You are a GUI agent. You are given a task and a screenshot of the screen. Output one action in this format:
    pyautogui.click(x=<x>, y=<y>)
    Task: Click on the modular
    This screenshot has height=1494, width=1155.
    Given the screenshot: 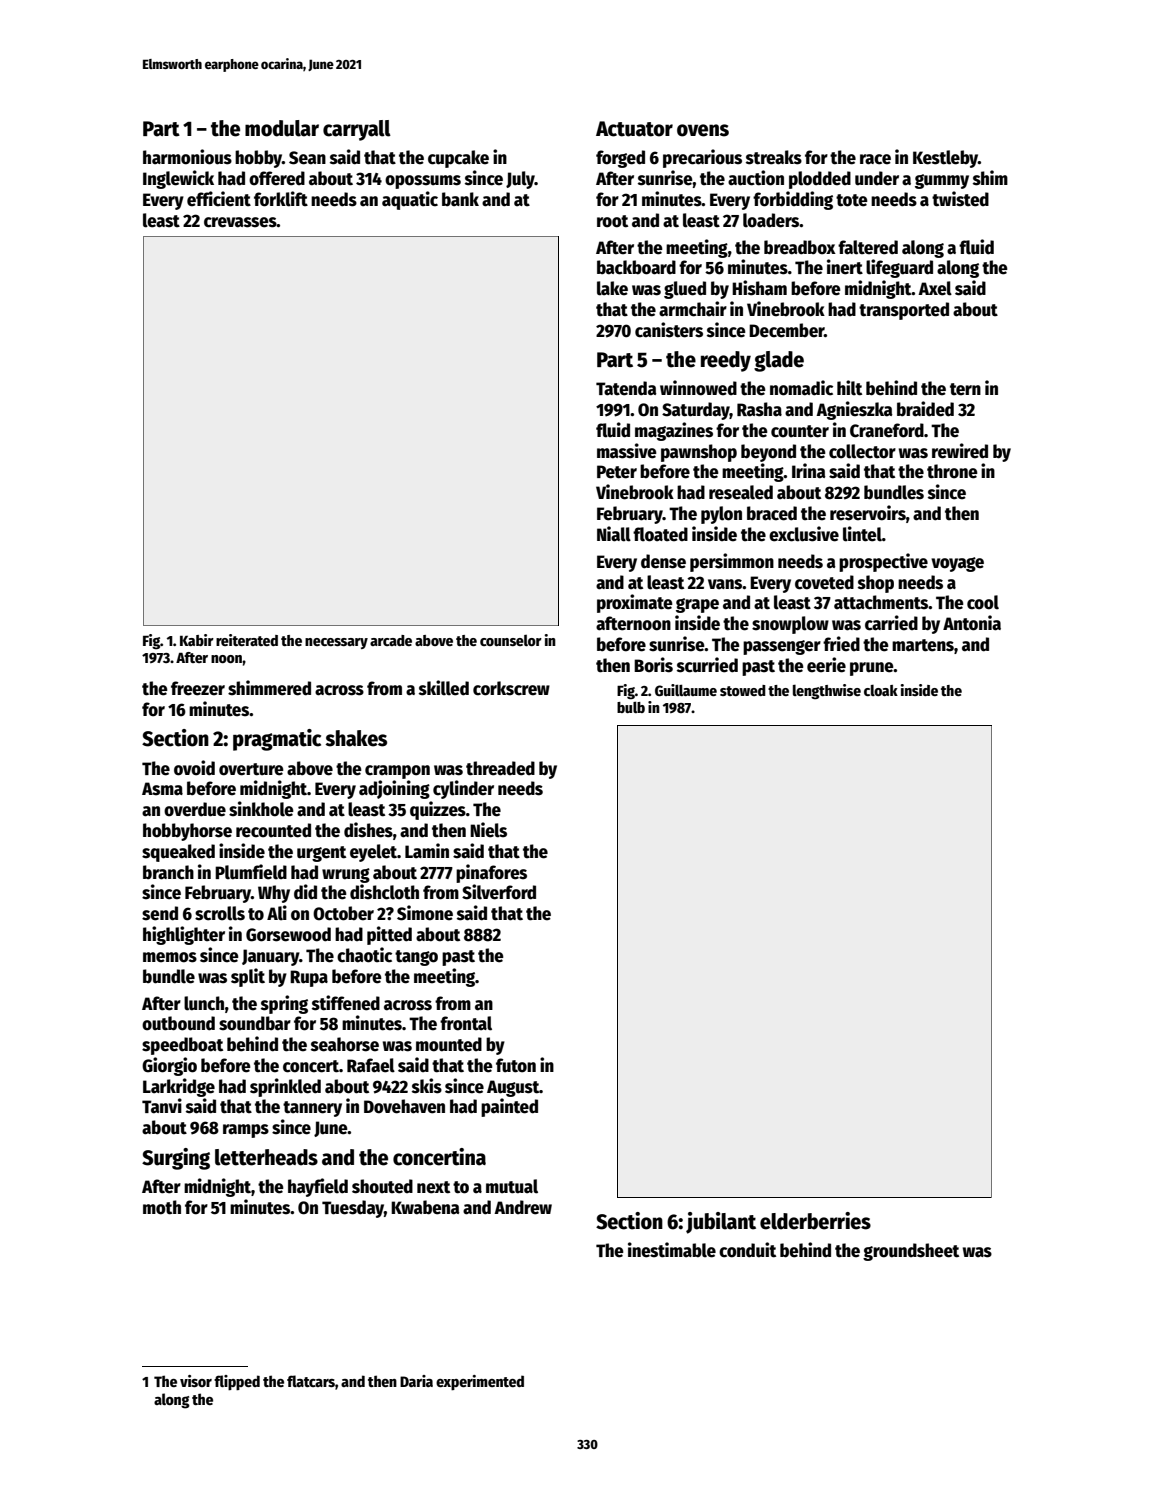 What is the action you would take?
    pyautogui.click(x=282, y=128)
